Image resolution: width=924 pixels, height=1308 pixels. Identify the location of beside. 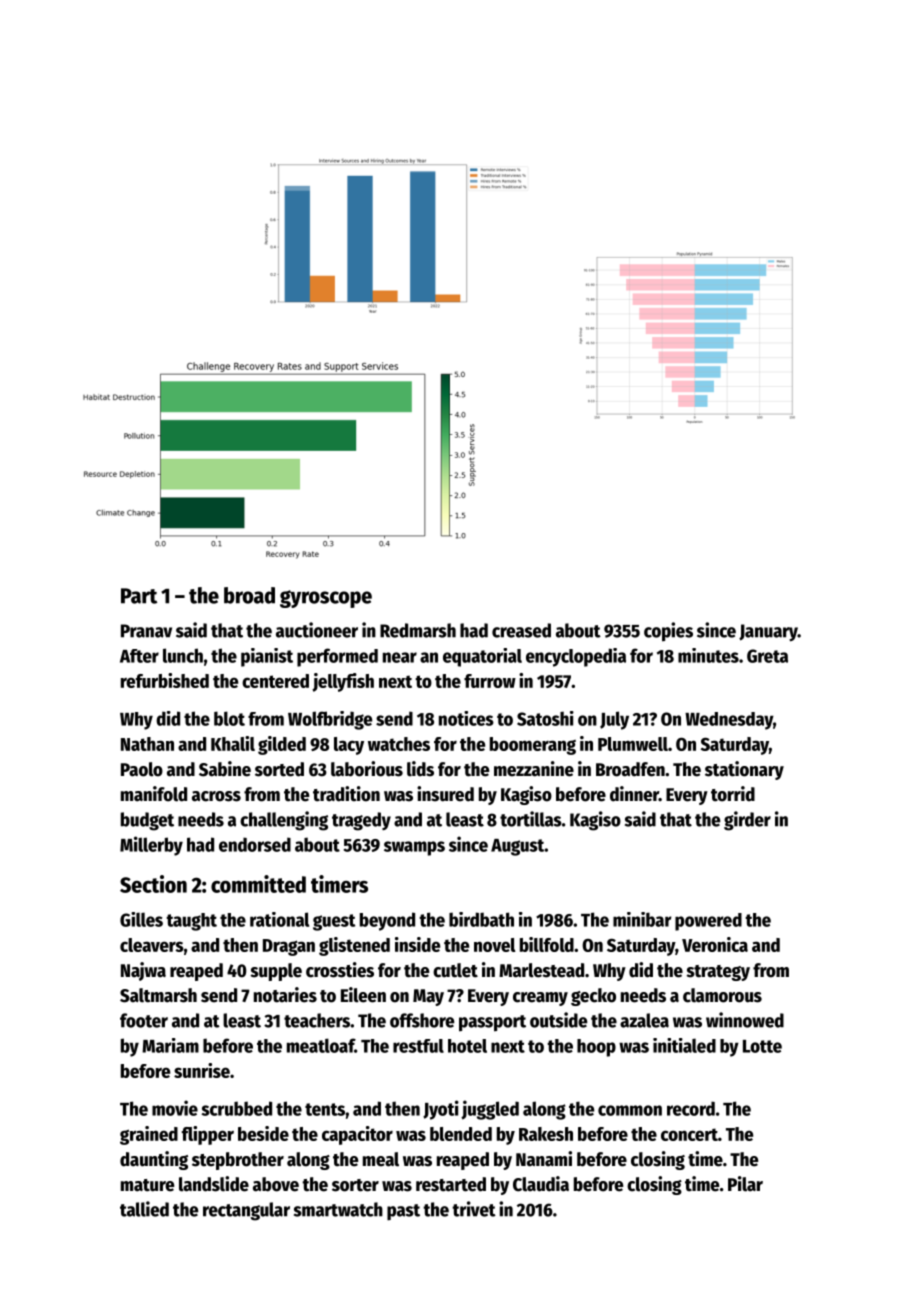
(263, 1133).
